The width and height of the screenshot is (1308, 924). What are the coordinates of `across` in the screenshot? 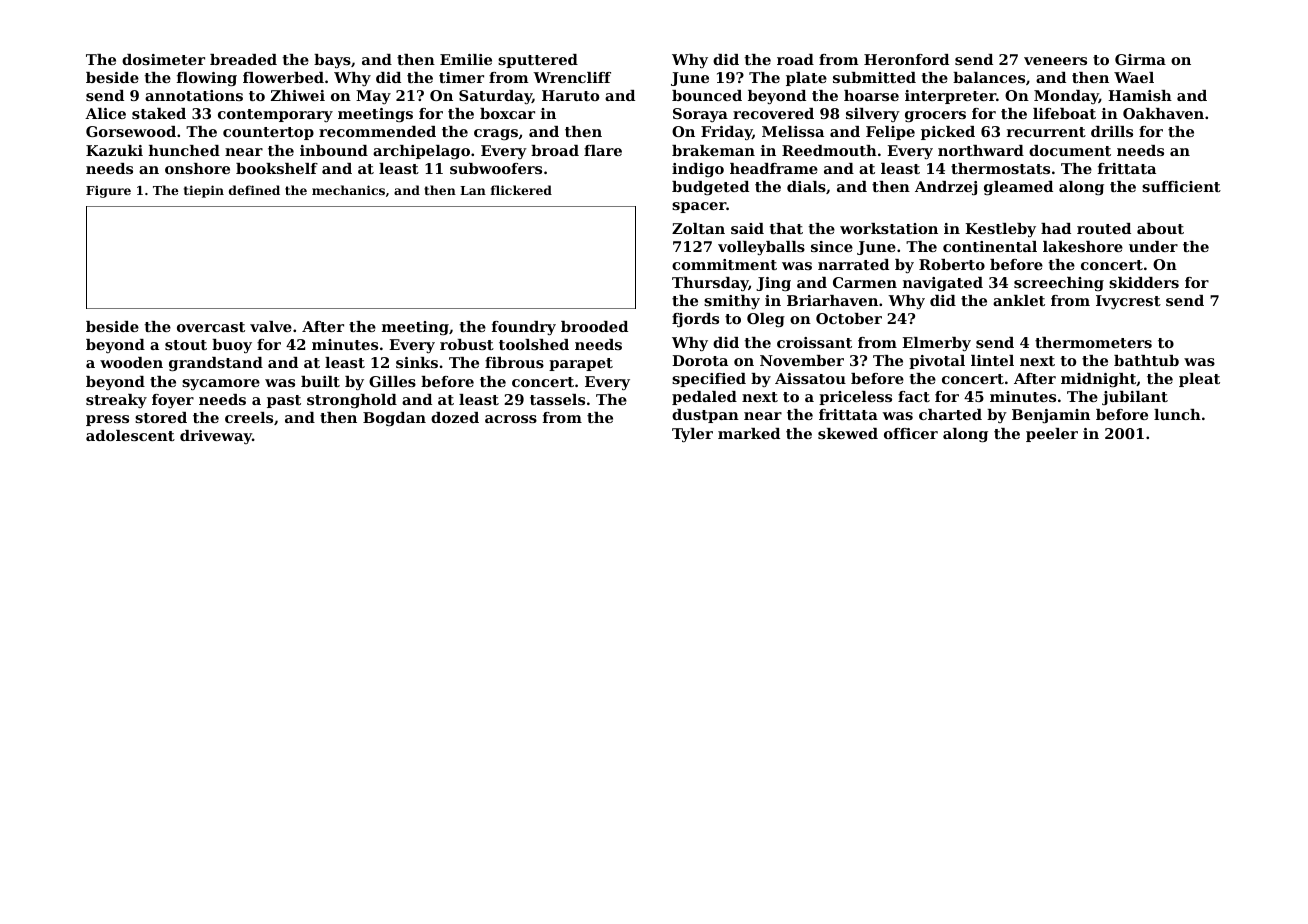 It's located at (511, 419).
